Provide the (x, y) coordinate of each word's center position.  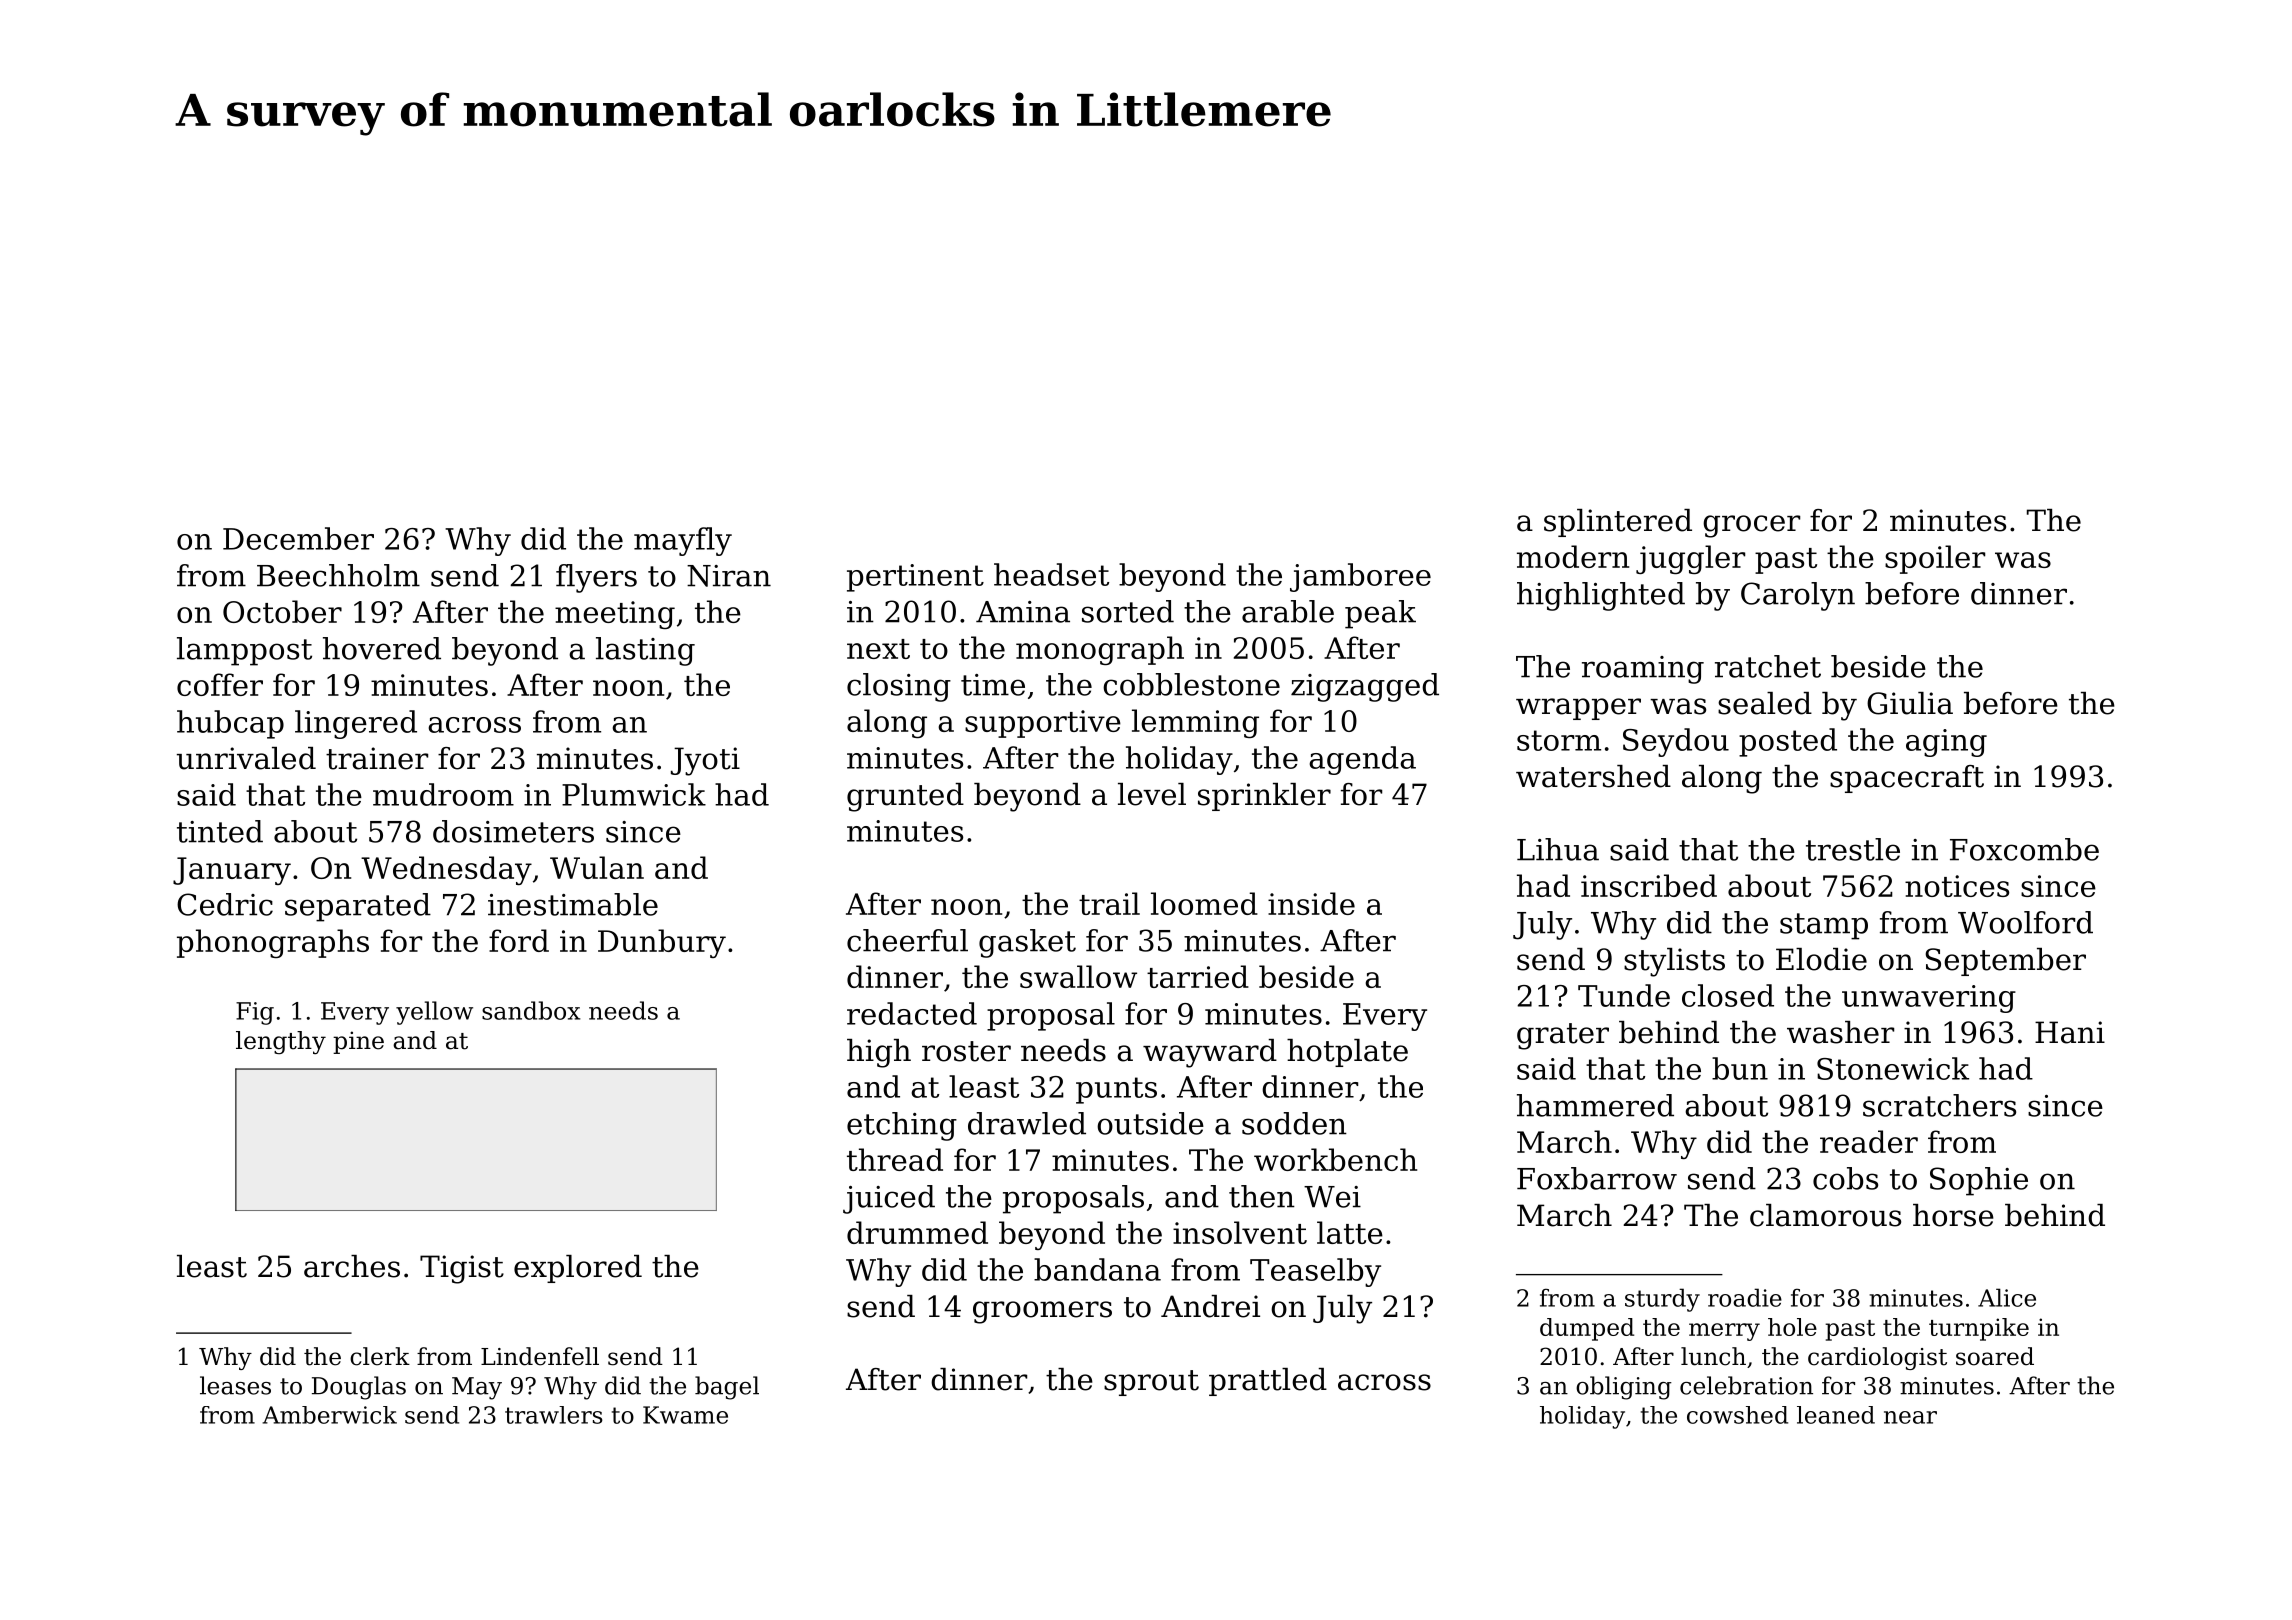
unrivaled (246, 758)
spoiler (1935, 559)
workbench (1335, 1159)
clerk (380, 1356)
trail (1109, 903)
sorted (1128, 611)
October (282, 611)
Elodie (1821, 959)
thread (895, 1159)
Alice (2007, 1297)
